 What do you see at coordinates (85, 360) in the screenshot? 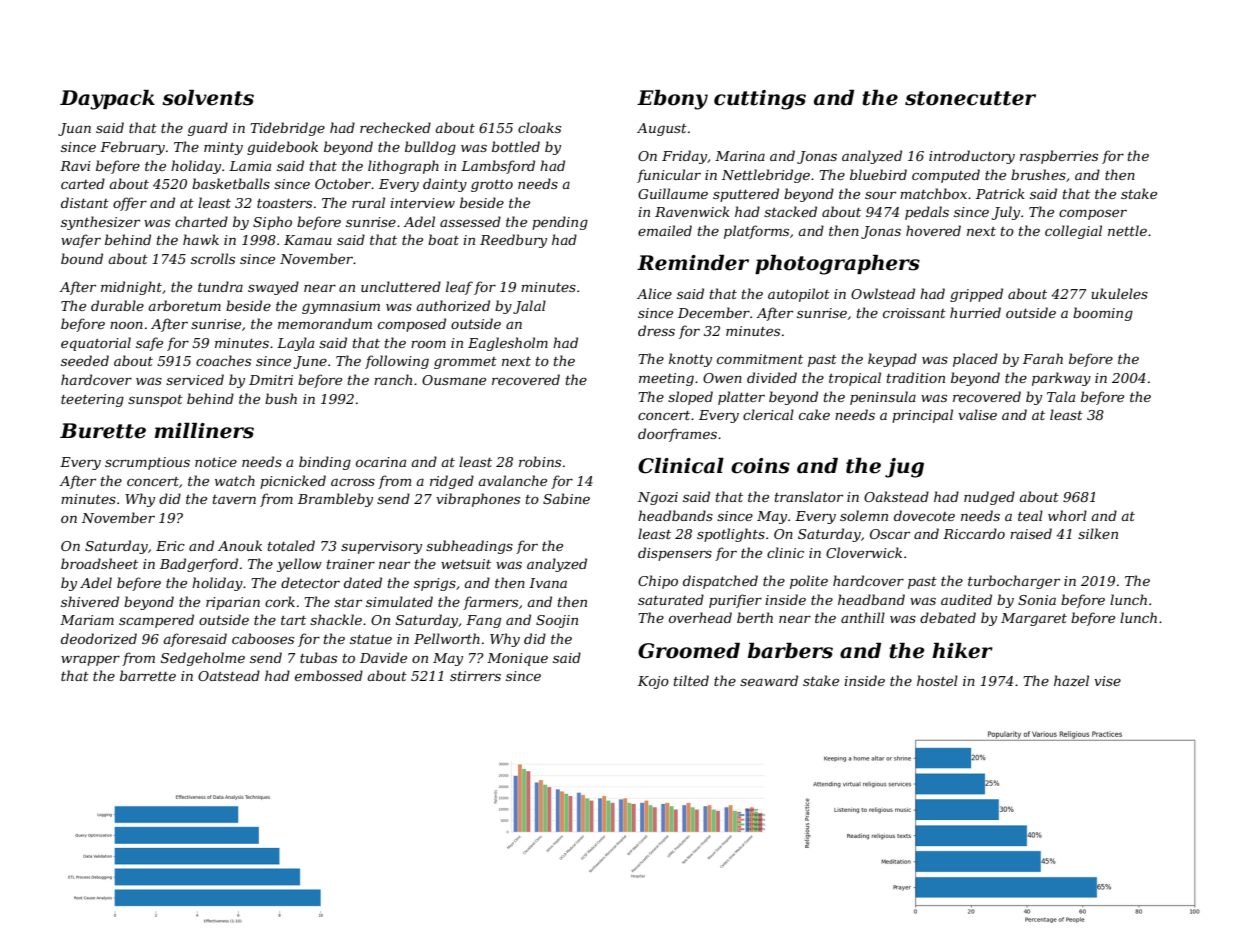
I see `seeded` at bounding box center [85, 360].
